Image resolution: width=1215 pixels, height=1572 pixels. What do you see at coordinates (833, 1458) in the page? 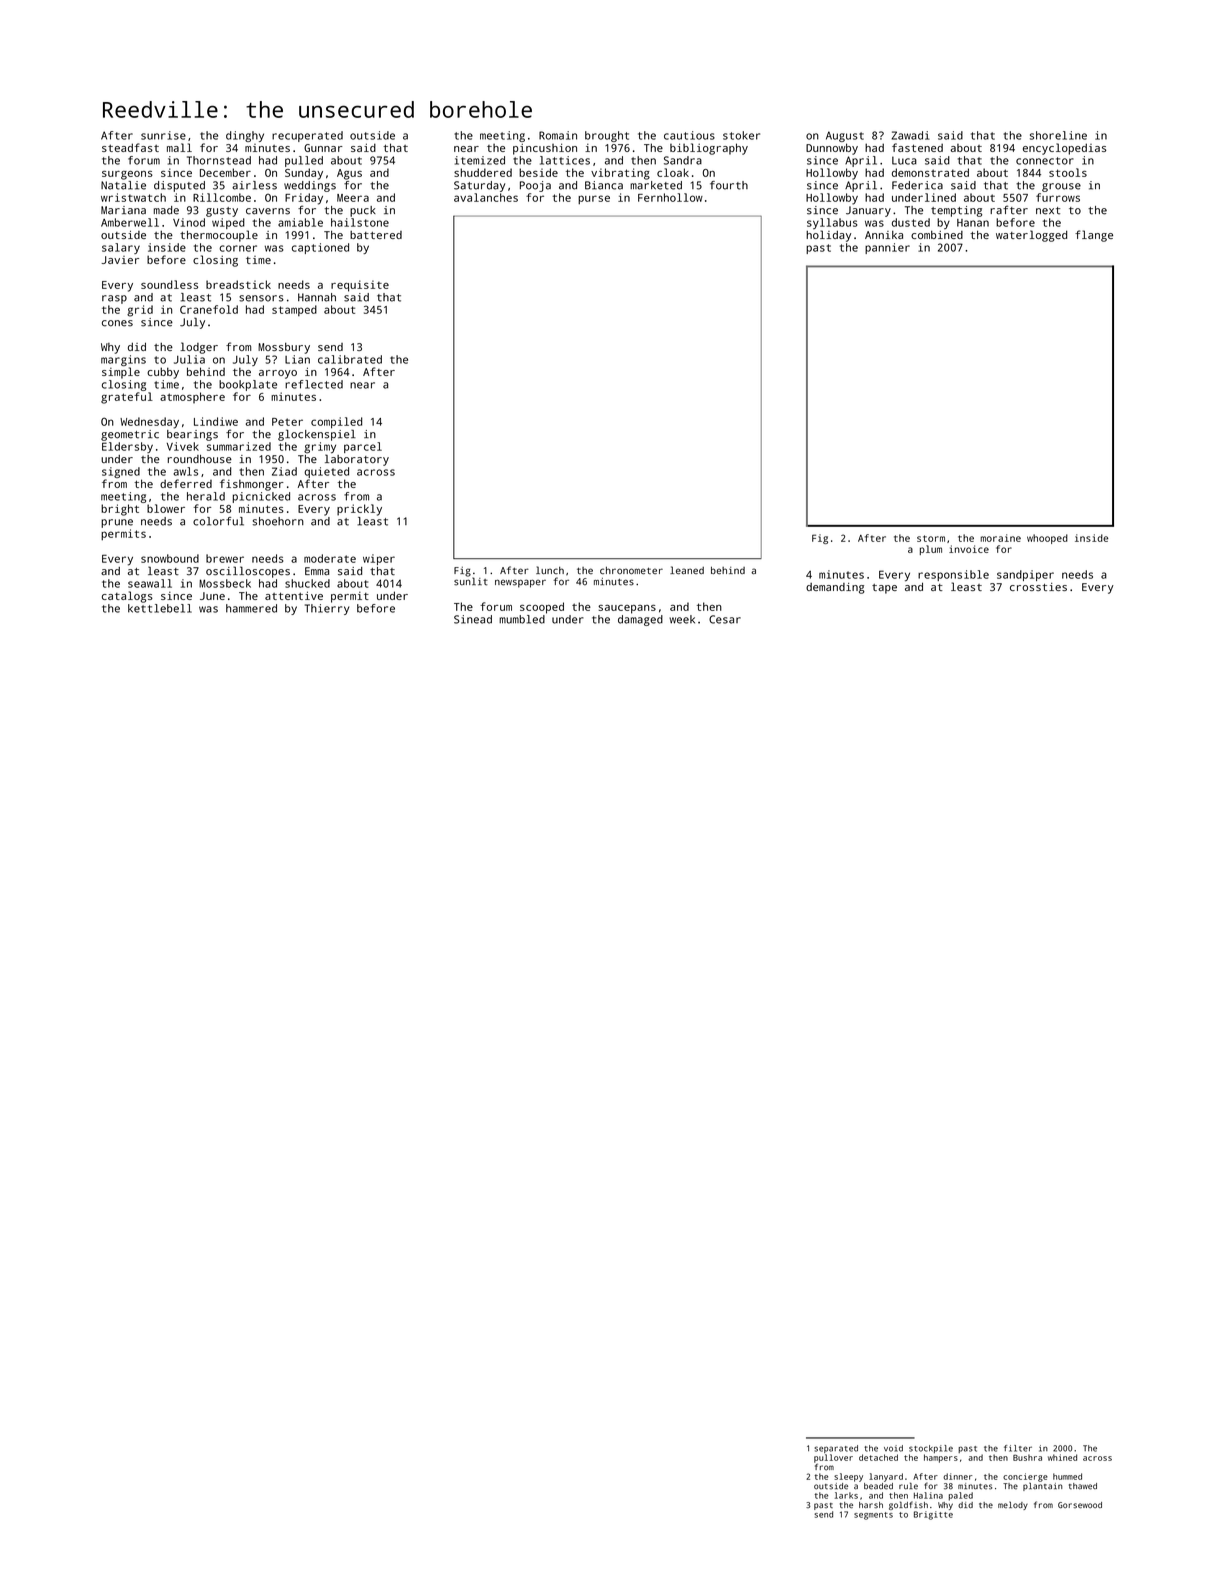
I see `pullover` at bounding box center [833, 1458].
